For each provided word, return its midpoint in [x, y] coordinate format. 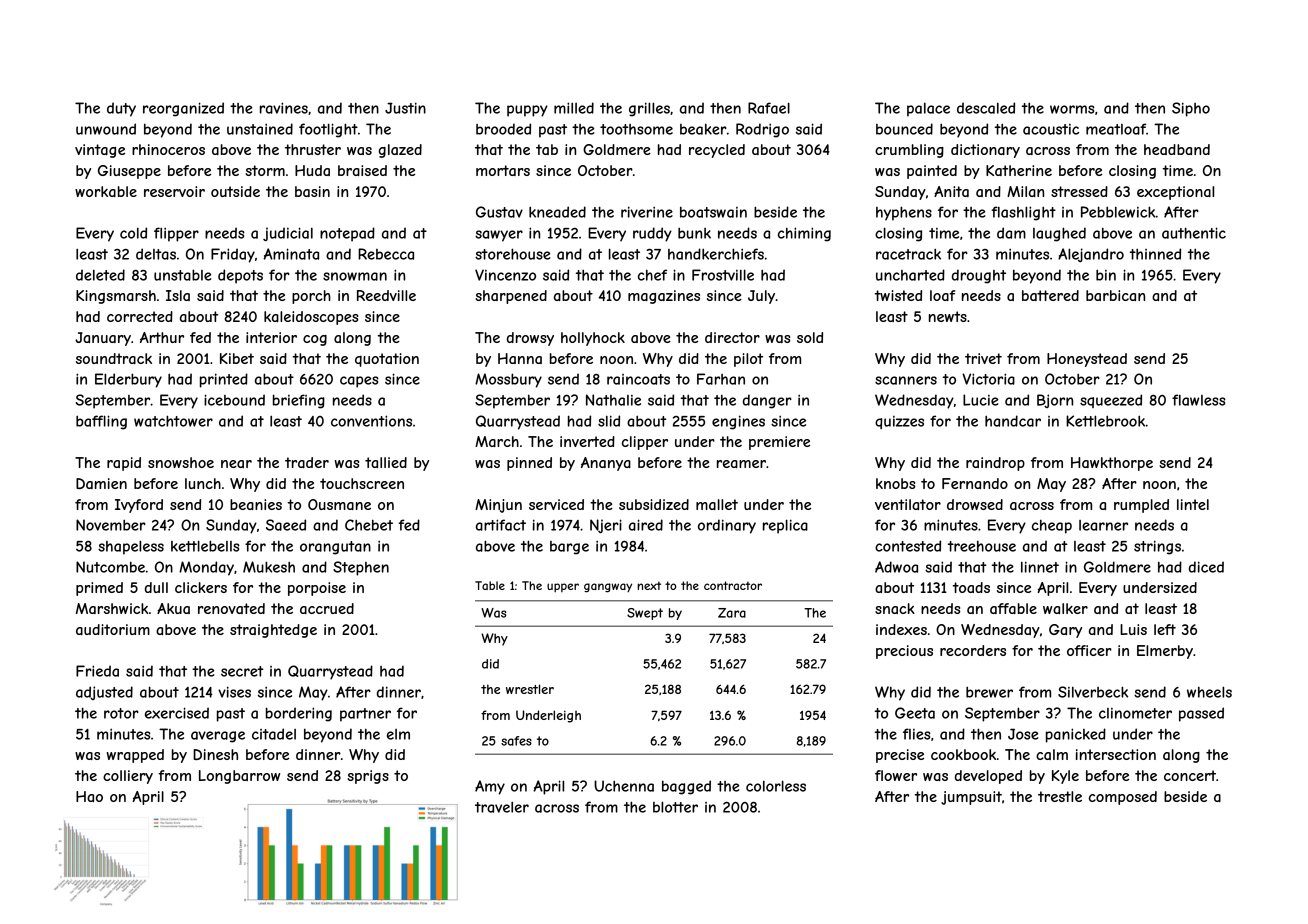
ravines [284, 108]
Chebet [369, 525]
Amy [490, 787]
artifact [501, 525]
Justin [405, 108]
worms [1072, 109]
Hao [89, 796]
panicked [1076, 735]
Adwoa [896, 567]
